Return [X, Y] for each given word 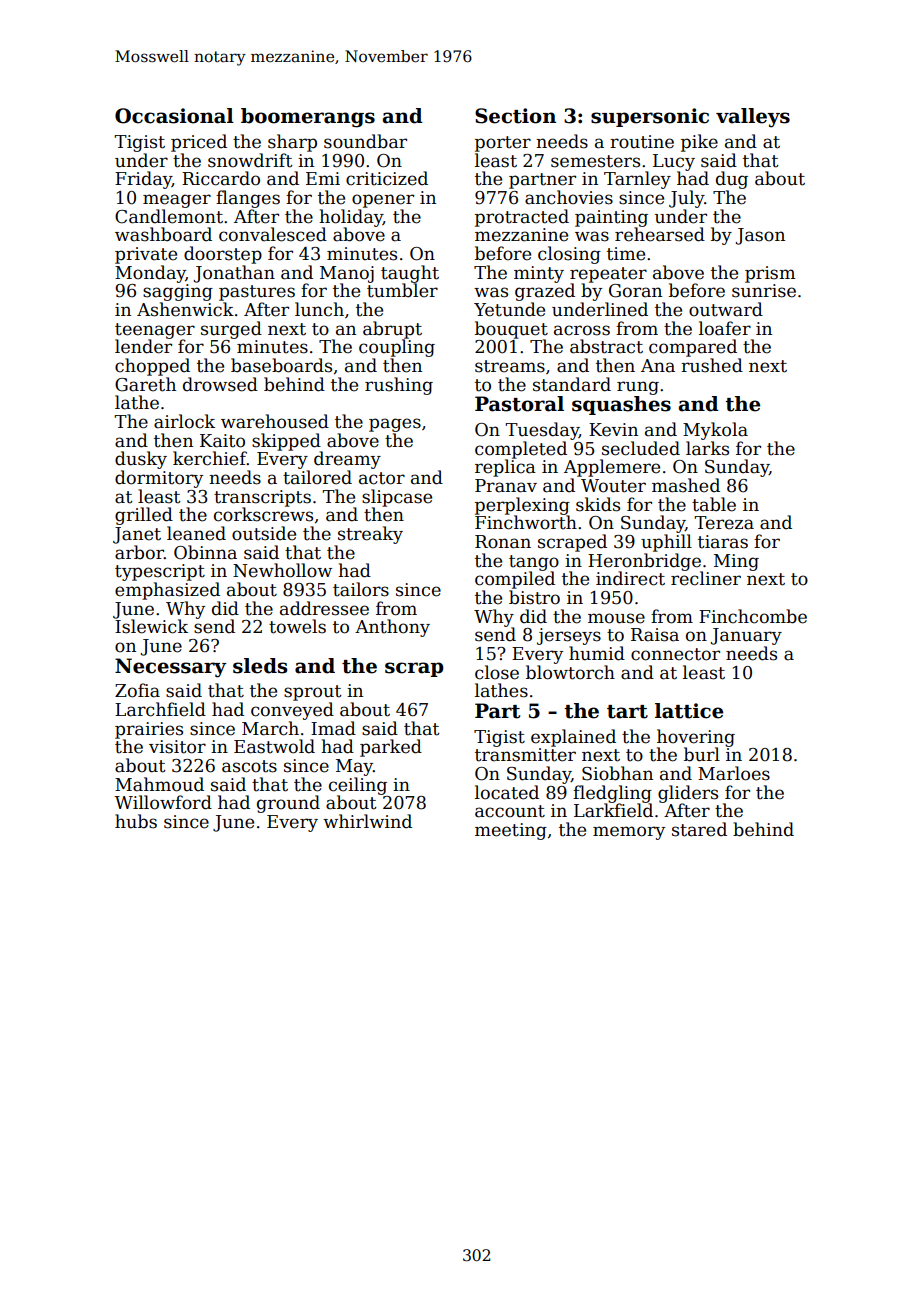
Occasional [174, 116]
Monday [150, 274]
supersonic [650, 117]
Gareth [145, 384]
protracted [522, 218]
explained [573, 738]
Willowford [163, 802]
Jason [760, 236]
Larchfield [160, 709]
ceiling [358, 786]
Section [515, 116]
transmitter [525, 755]
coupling [397, 348]
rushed [712, 365]
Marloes [734, 773]
